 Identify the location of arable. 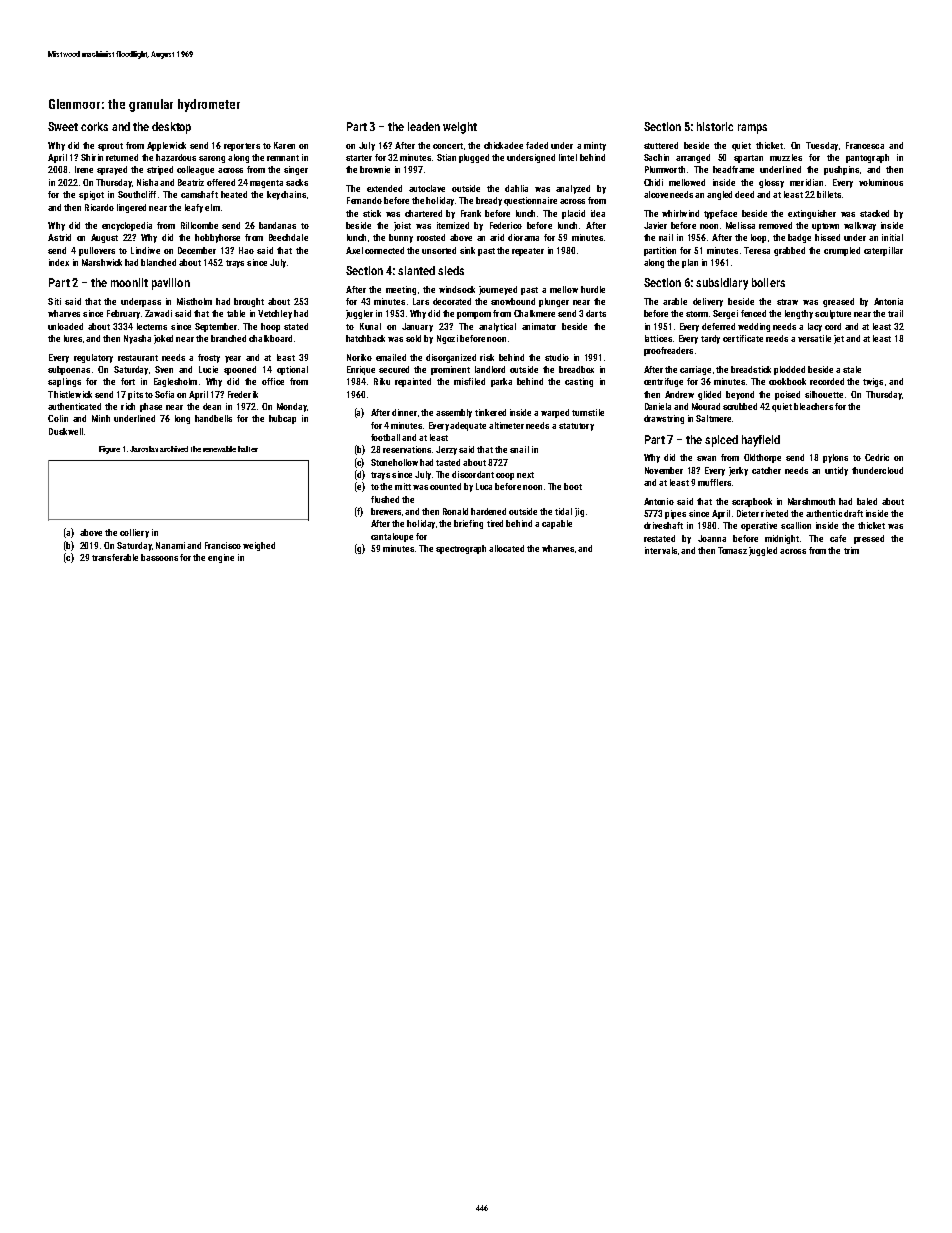
(675, 301).
